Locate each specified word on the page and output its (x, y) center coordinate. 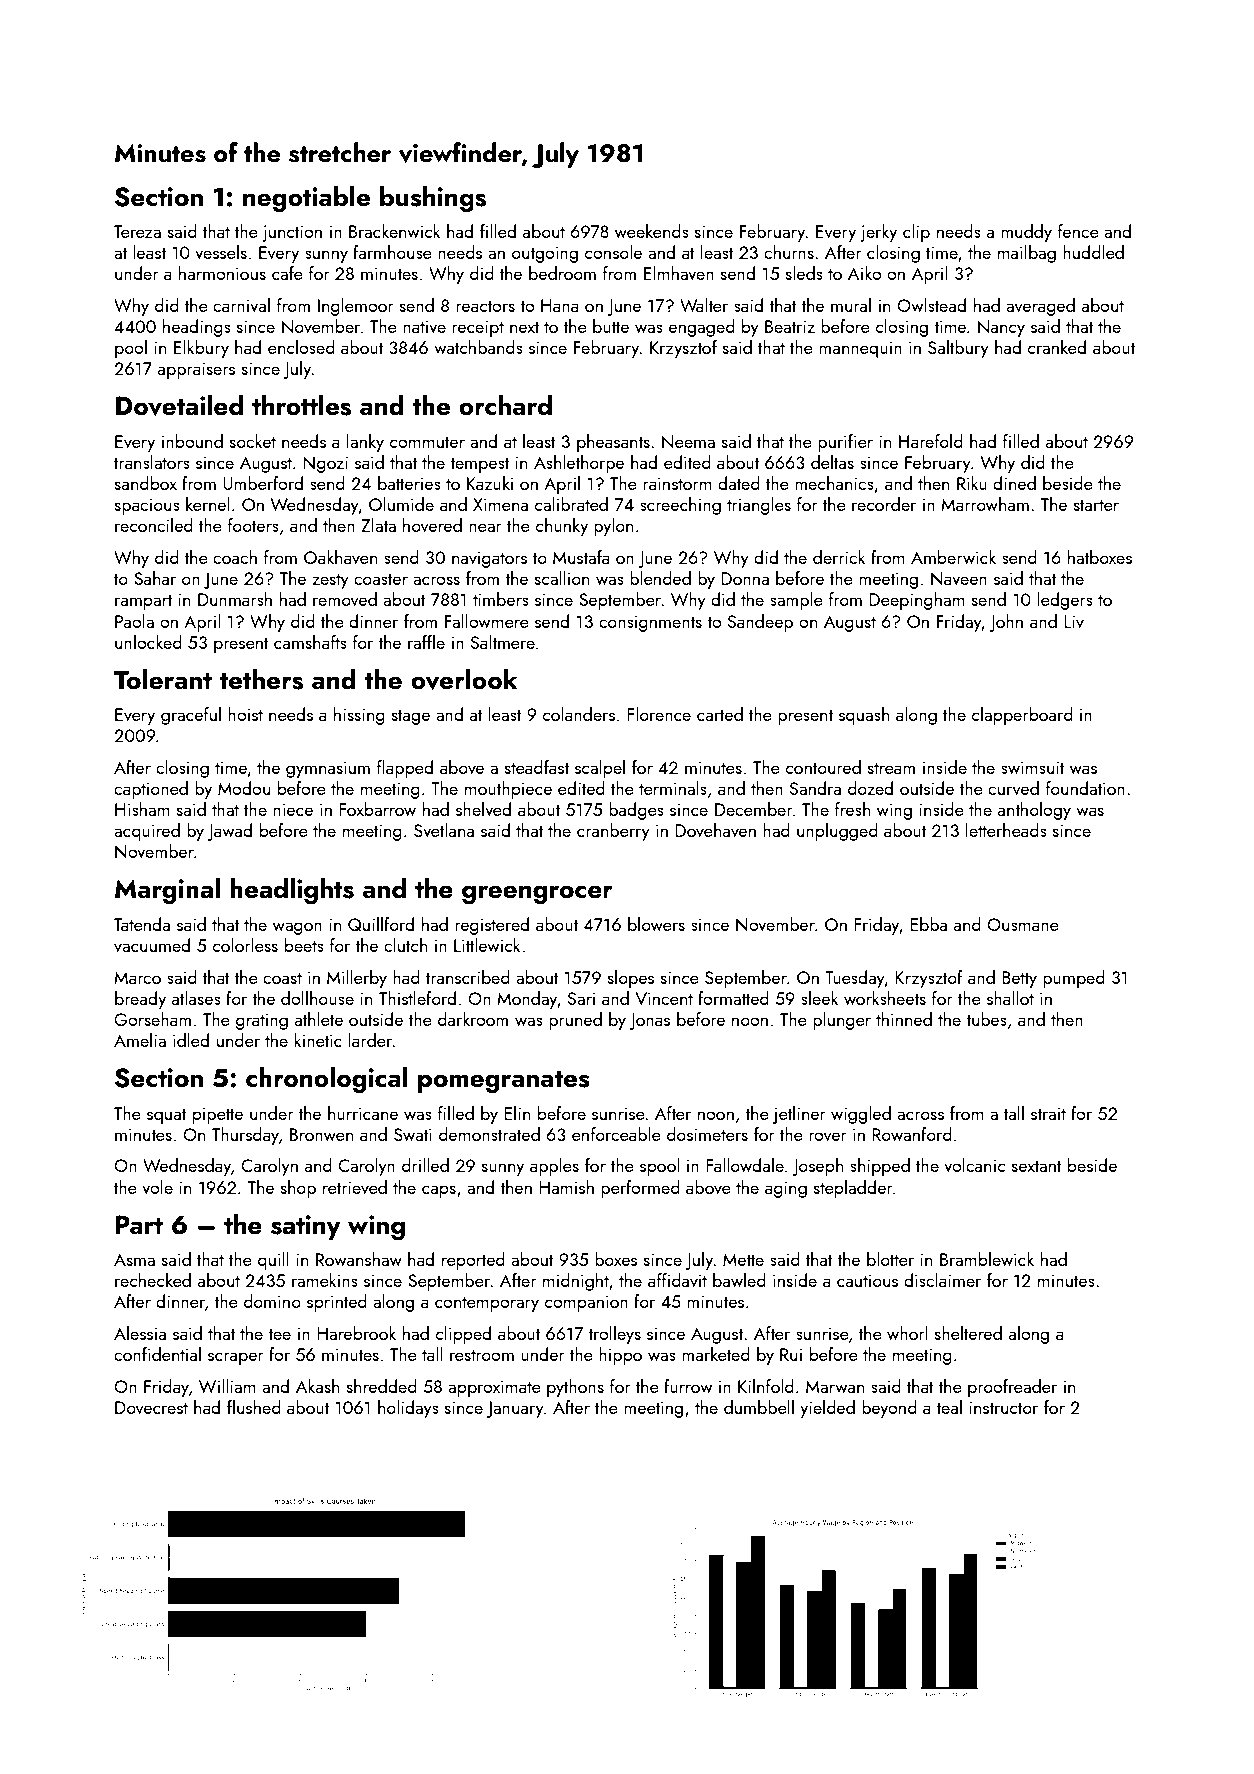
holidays (408, 1409)
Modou (244, 788)
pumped (1074, 979)
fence (1078, 231)
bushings (433, 199)
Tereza (137, 231)
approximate (494, 1388)
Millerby (357, 979)
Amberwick (953, 557)
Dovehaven (715, 830)
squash (864, 716)
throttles (301, 405)
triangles (759, 506)
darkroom (473, 1019)
